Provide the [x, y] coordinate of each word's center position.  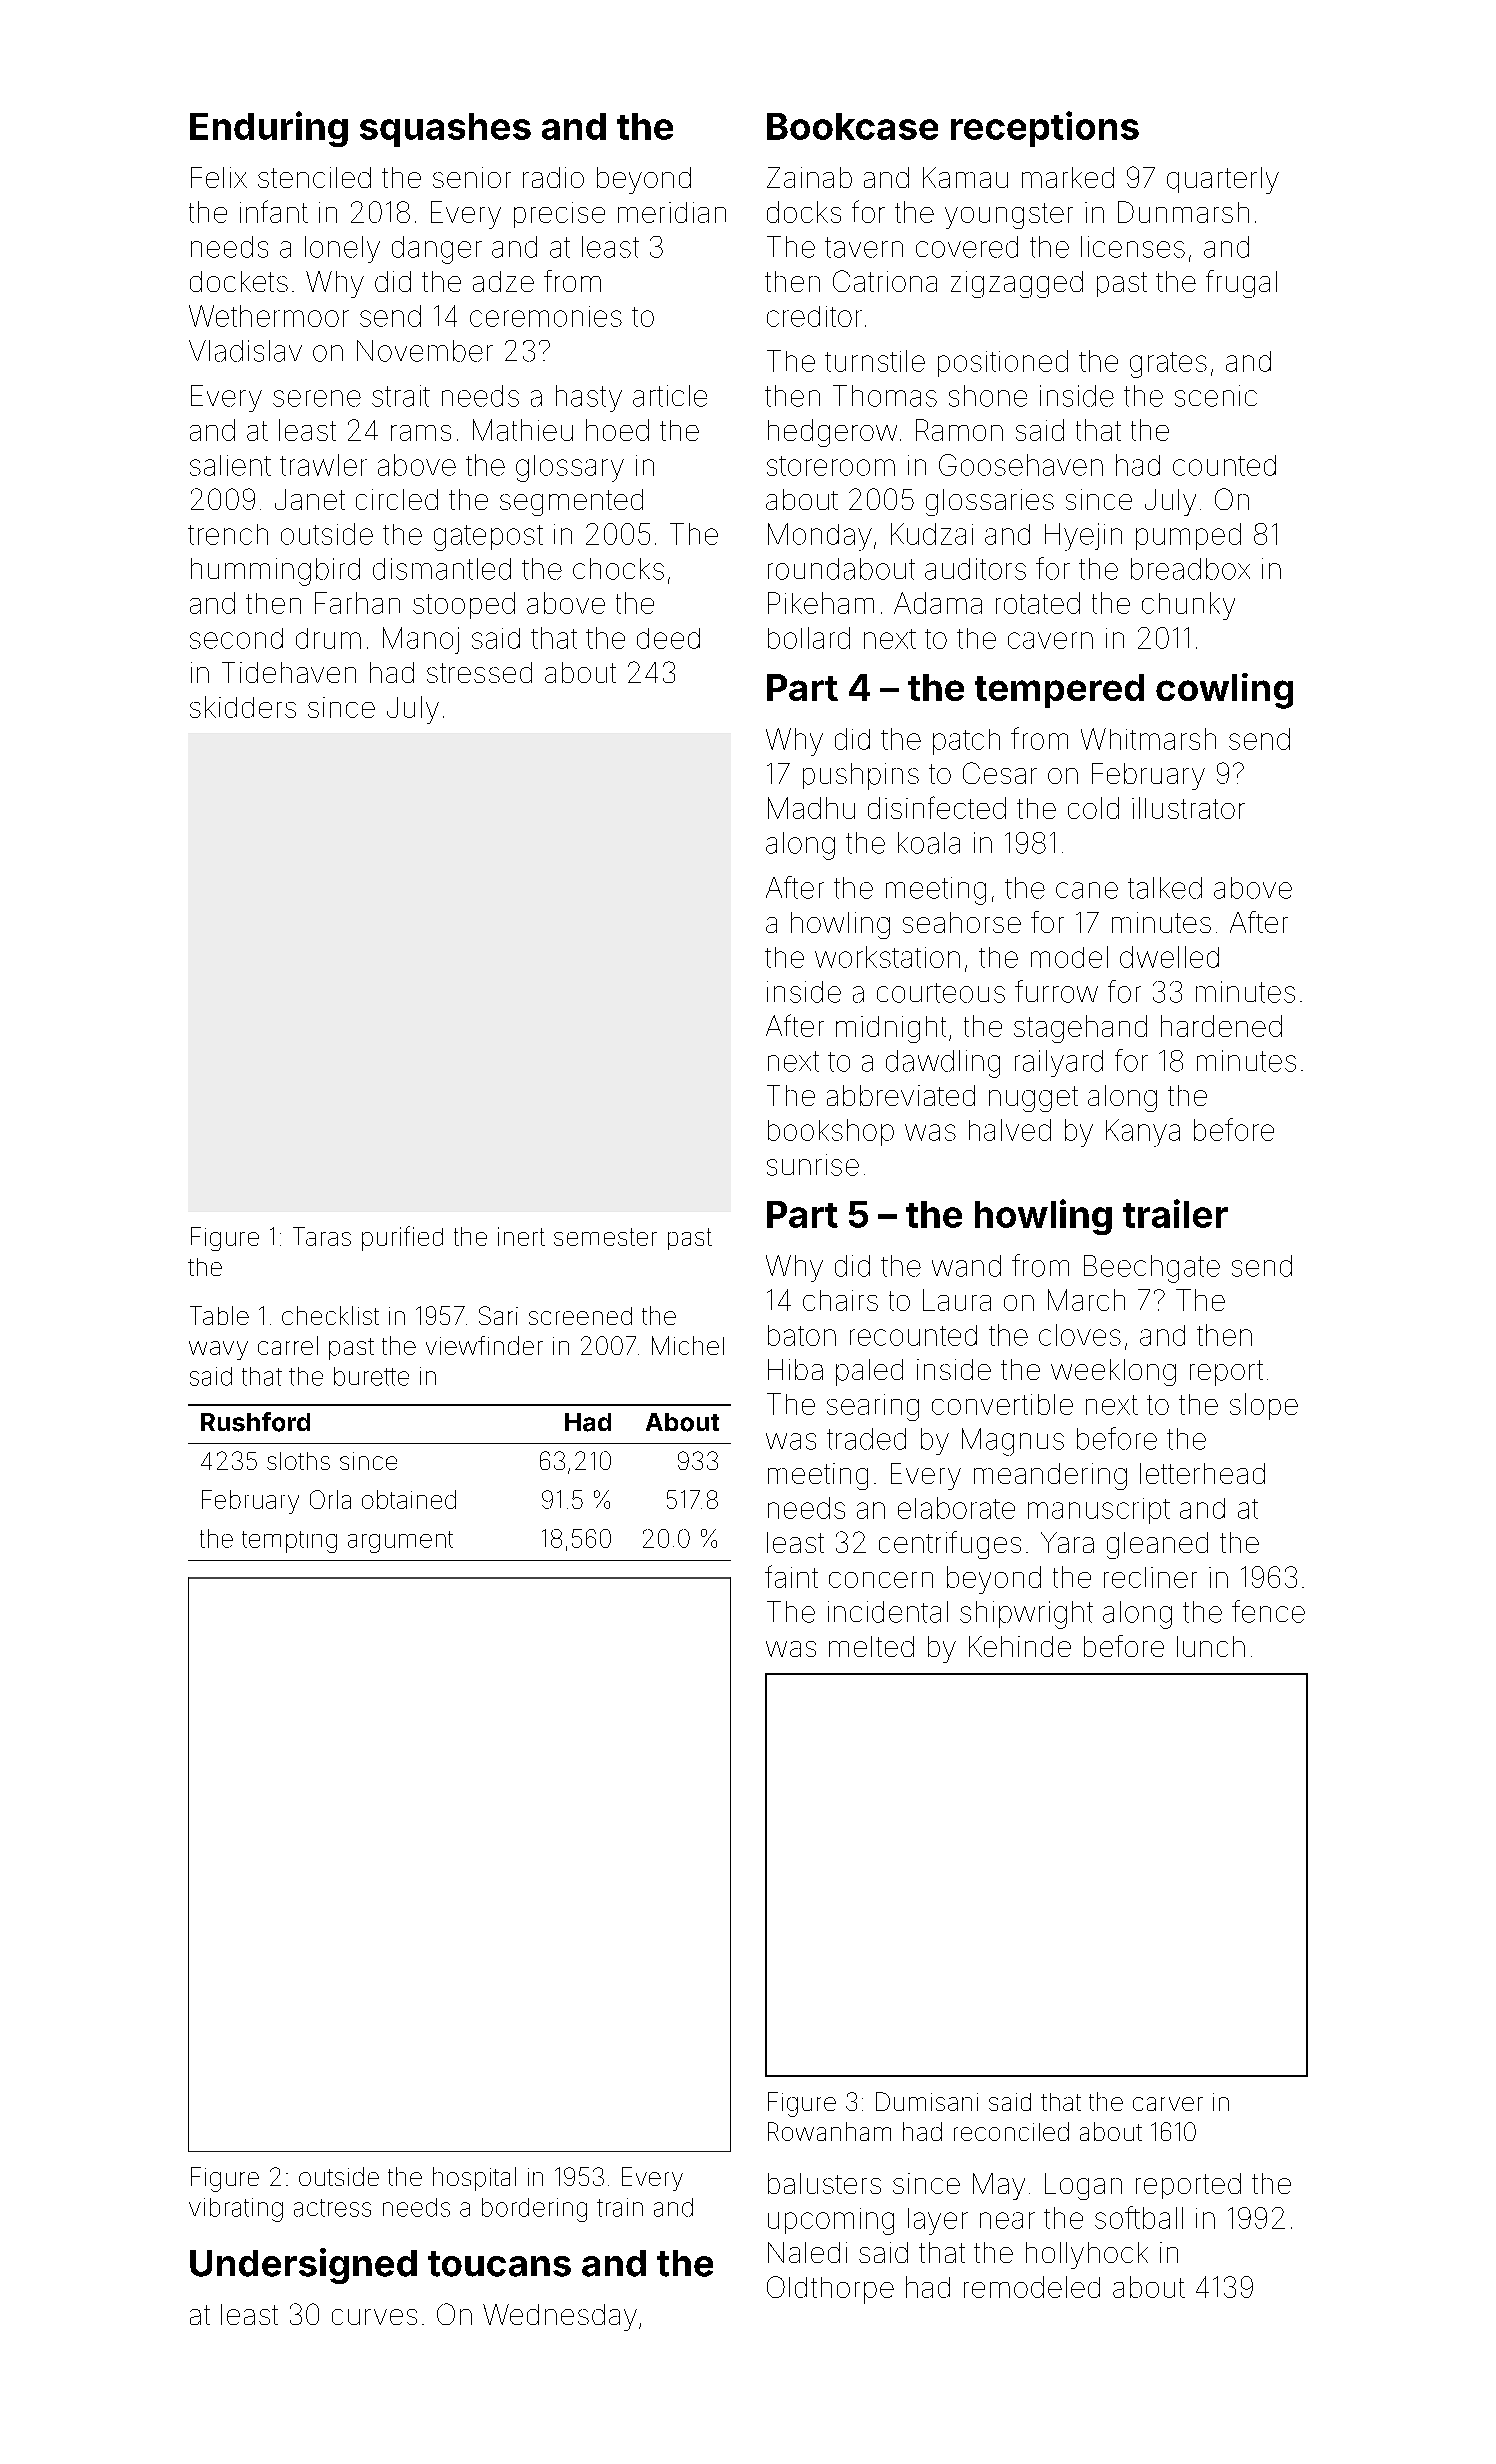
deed [668, 638]
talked [1165, 888]
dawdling [943, 1064]
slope [1264, 1406]
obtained [409, 1499]
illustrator [1188, 808]
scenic [1216, 396]
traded [866, 1439]
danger [437, 250]
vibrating [236, 2210]
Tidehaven [289, 672]
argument [400, 1542]
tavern [864, 247]
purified [402, 1238]
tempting [289, 1542]
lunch [1211, 1646]
